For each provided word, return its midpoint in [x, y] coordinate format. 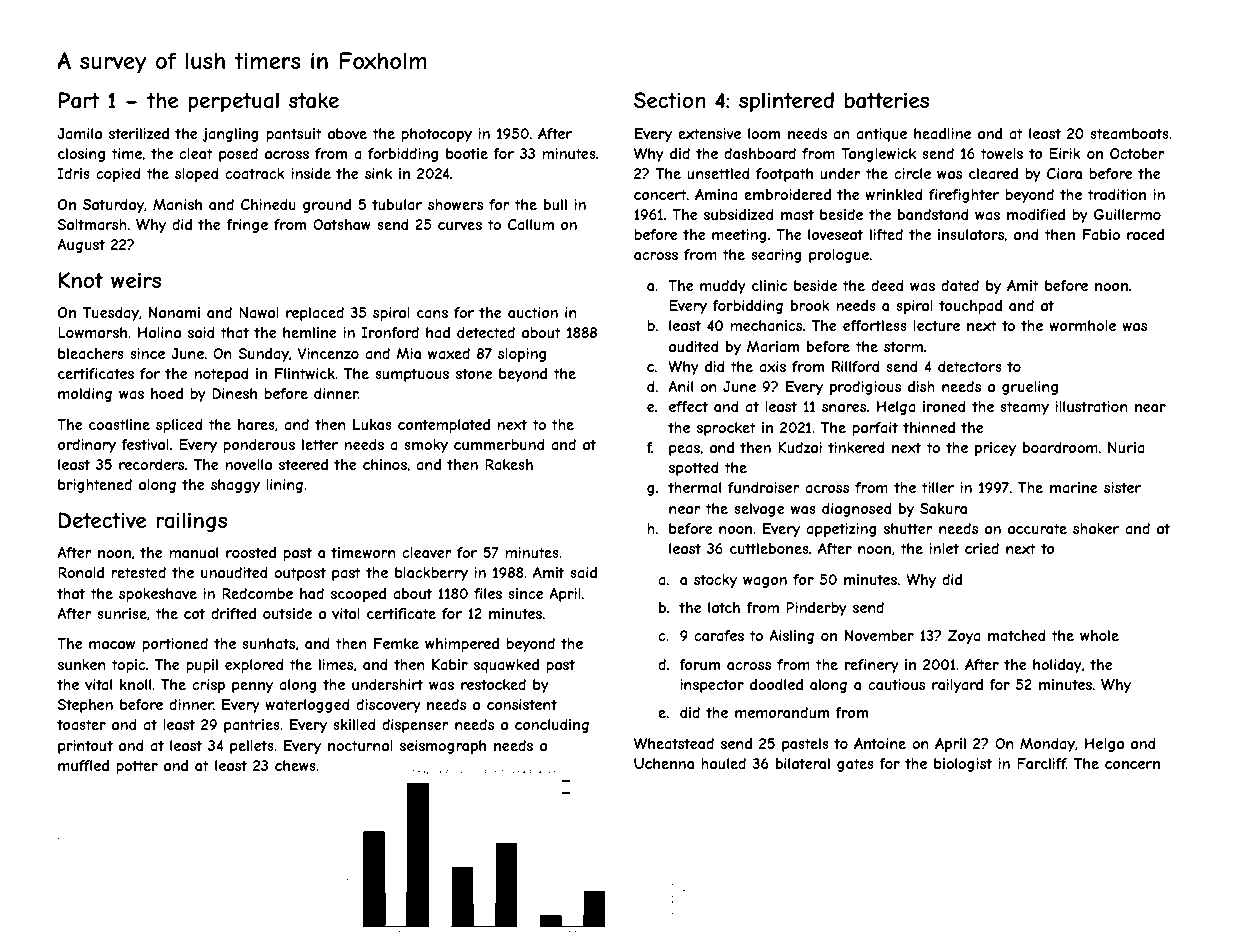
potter [137, 767]
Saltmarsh [92, 224]
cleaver [427, 552]
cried [982, 548]
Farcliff [1041, 763]
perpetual [233, 102]
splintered [786, 102]
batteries [887, 100]
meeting [739, 236]
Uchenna [664, 763]
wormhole [1082, 325]
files [488, 593]
